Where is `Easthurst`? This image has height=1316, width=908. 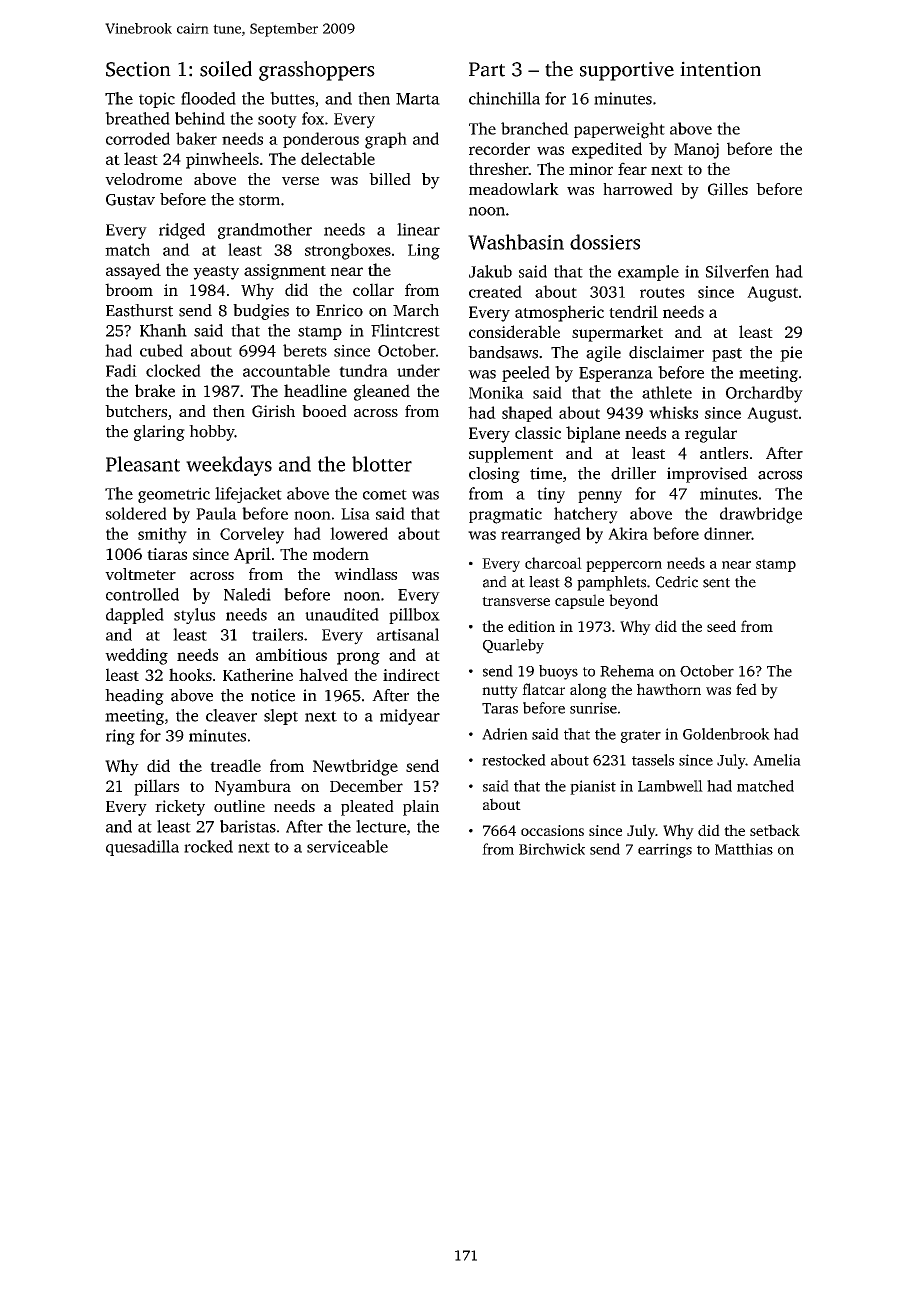 Easthurst is located at coordinates (139, 310).
